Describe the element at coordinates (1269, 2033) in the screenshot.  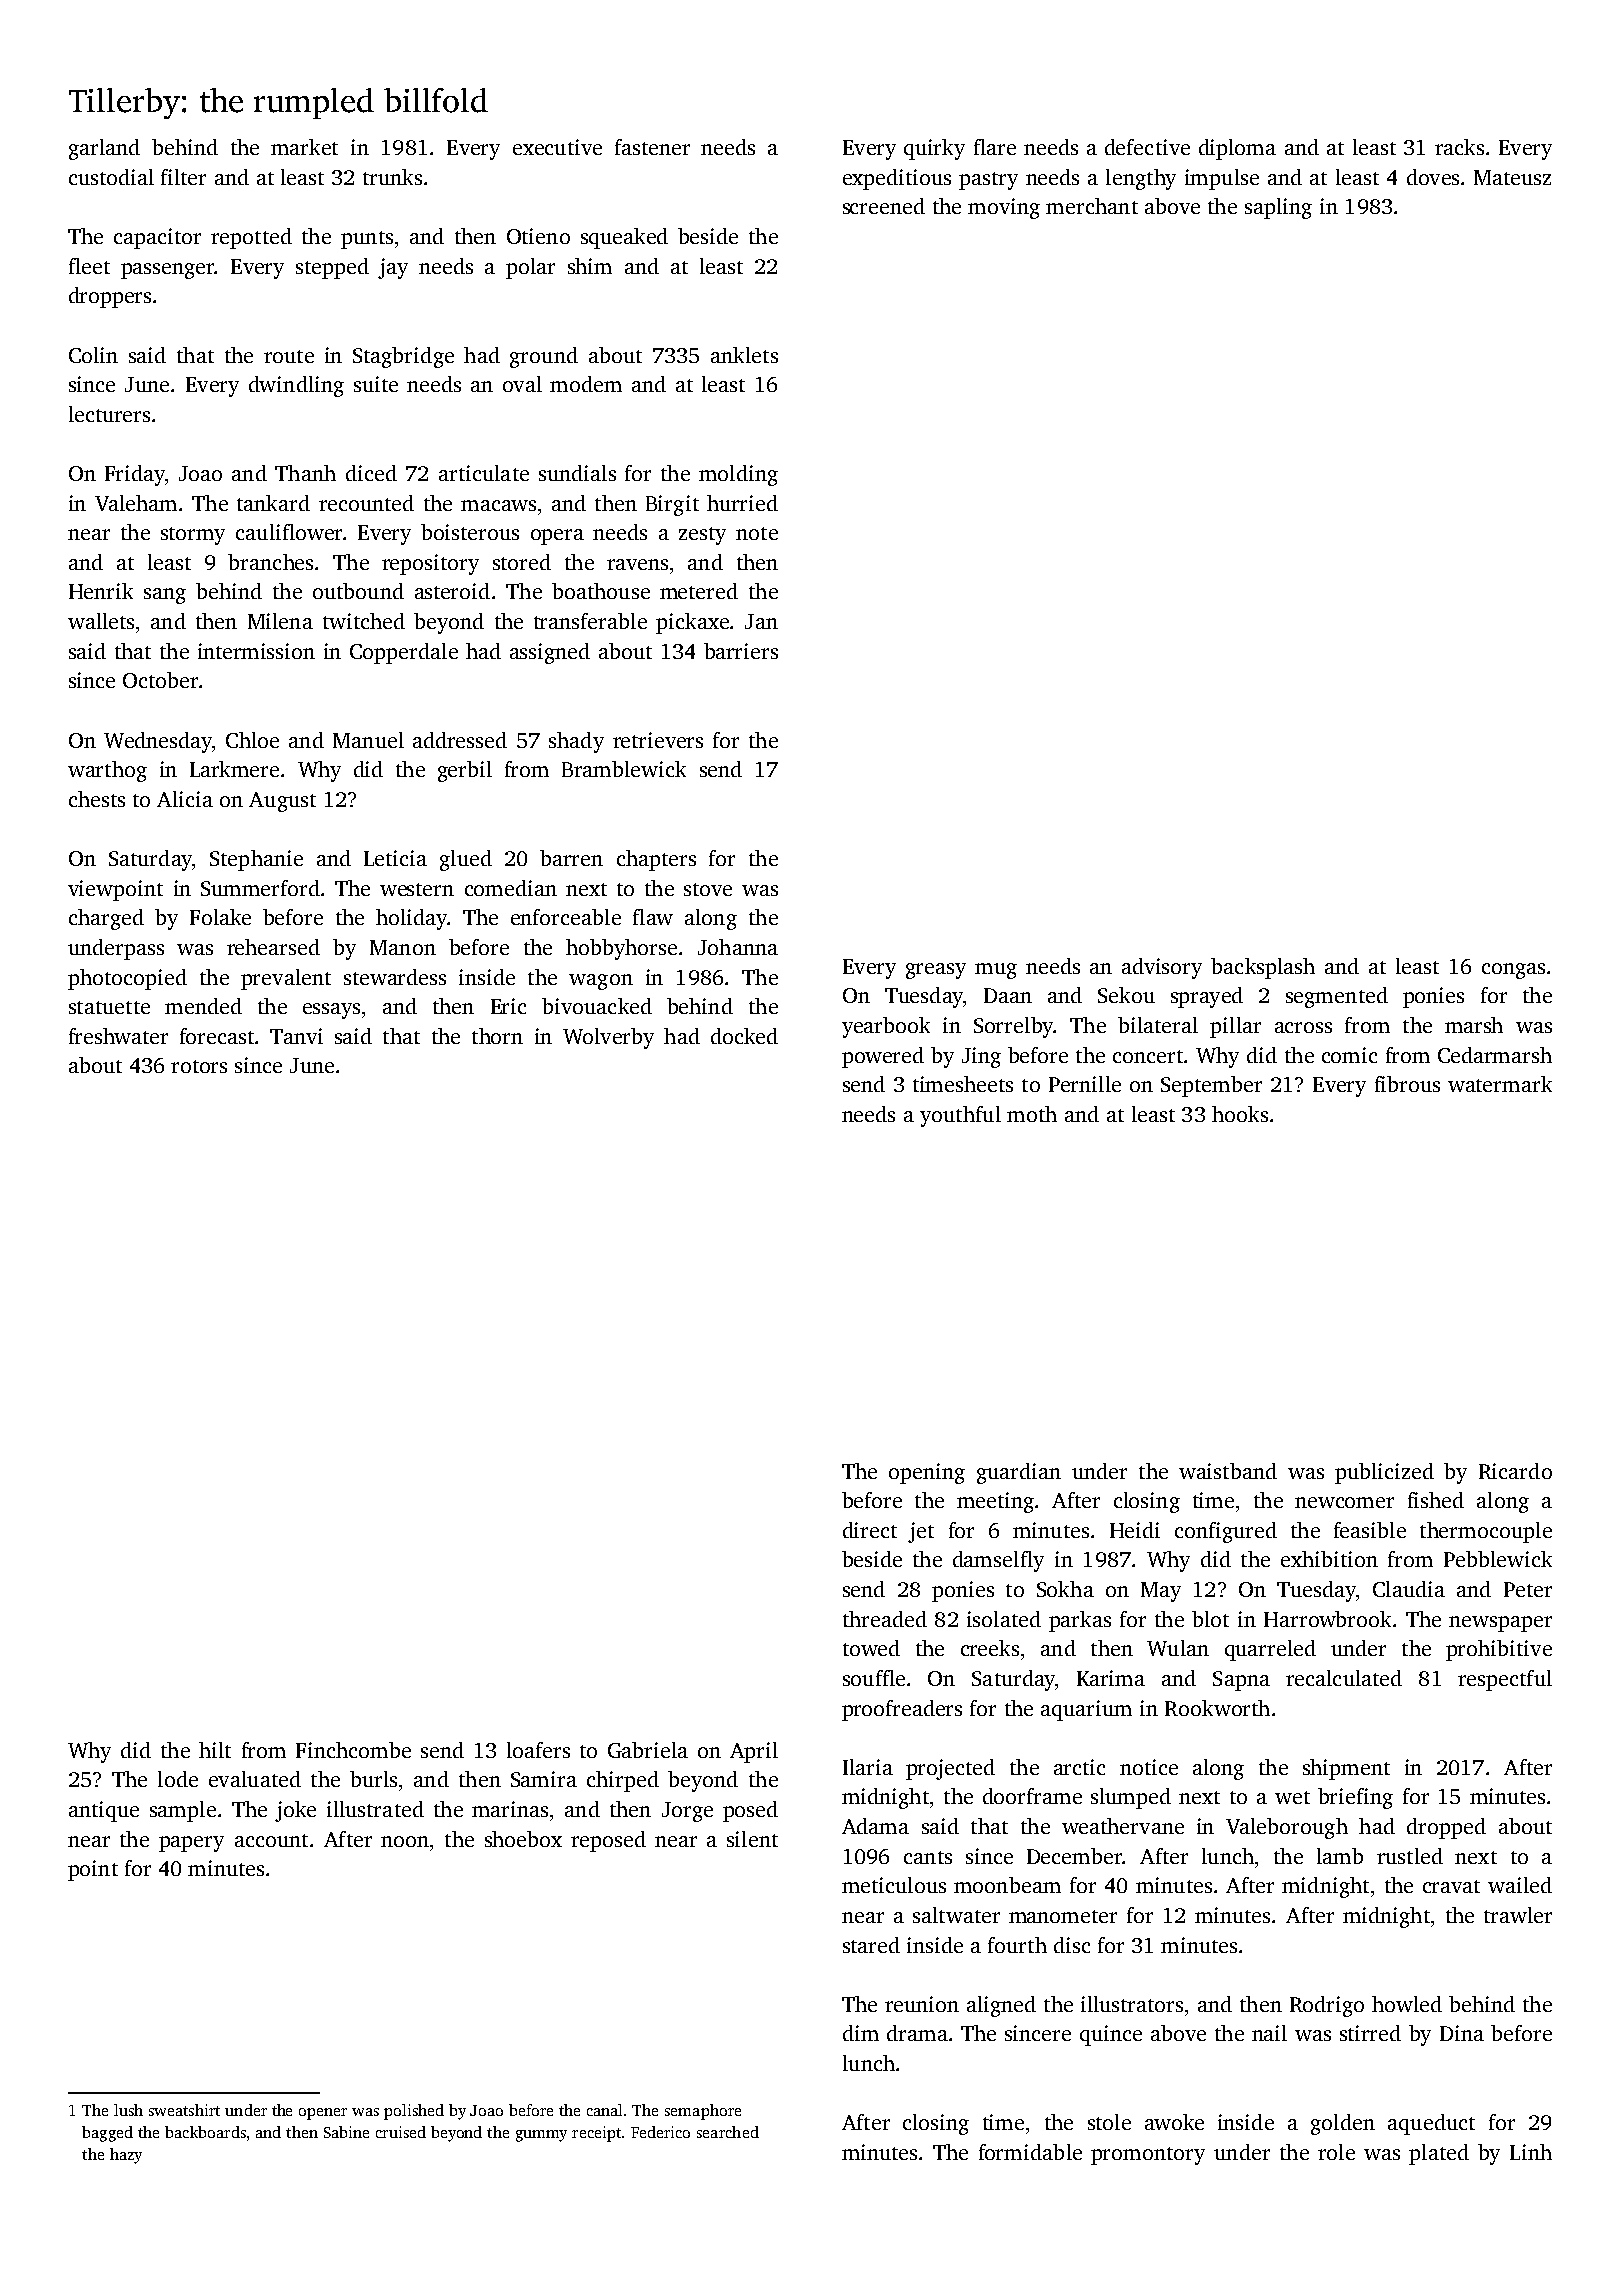
I see `nail` at that location.
